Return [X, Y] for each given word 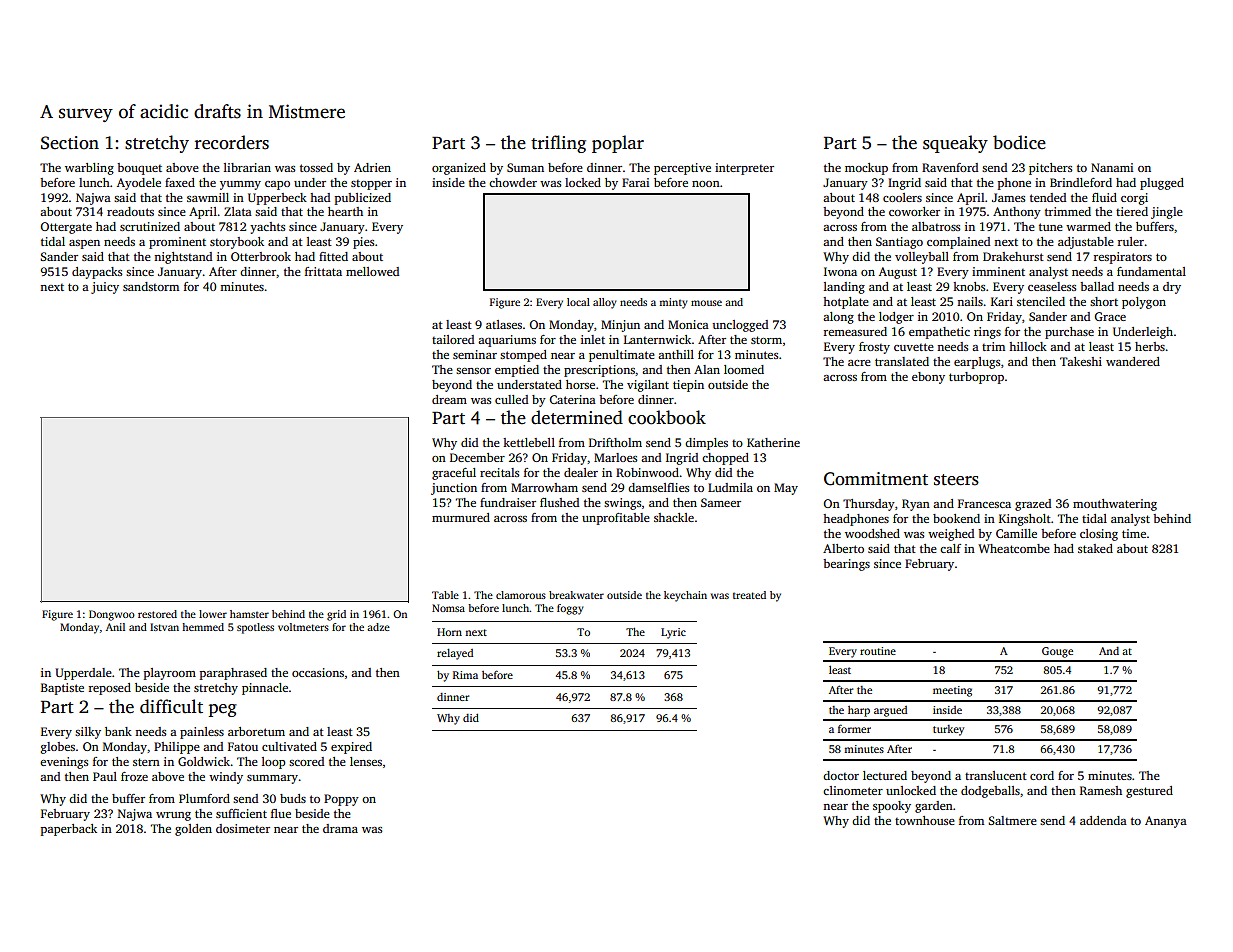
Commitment [876, 479]
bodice [1019, 142]
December [477, 457]
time [1134, 533]
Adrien [372, 167]
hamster [249, 614]
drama [340, 828]
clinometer [853, 790]
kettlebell [529, 442]
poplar [618, 144]
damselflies [658, 487]
